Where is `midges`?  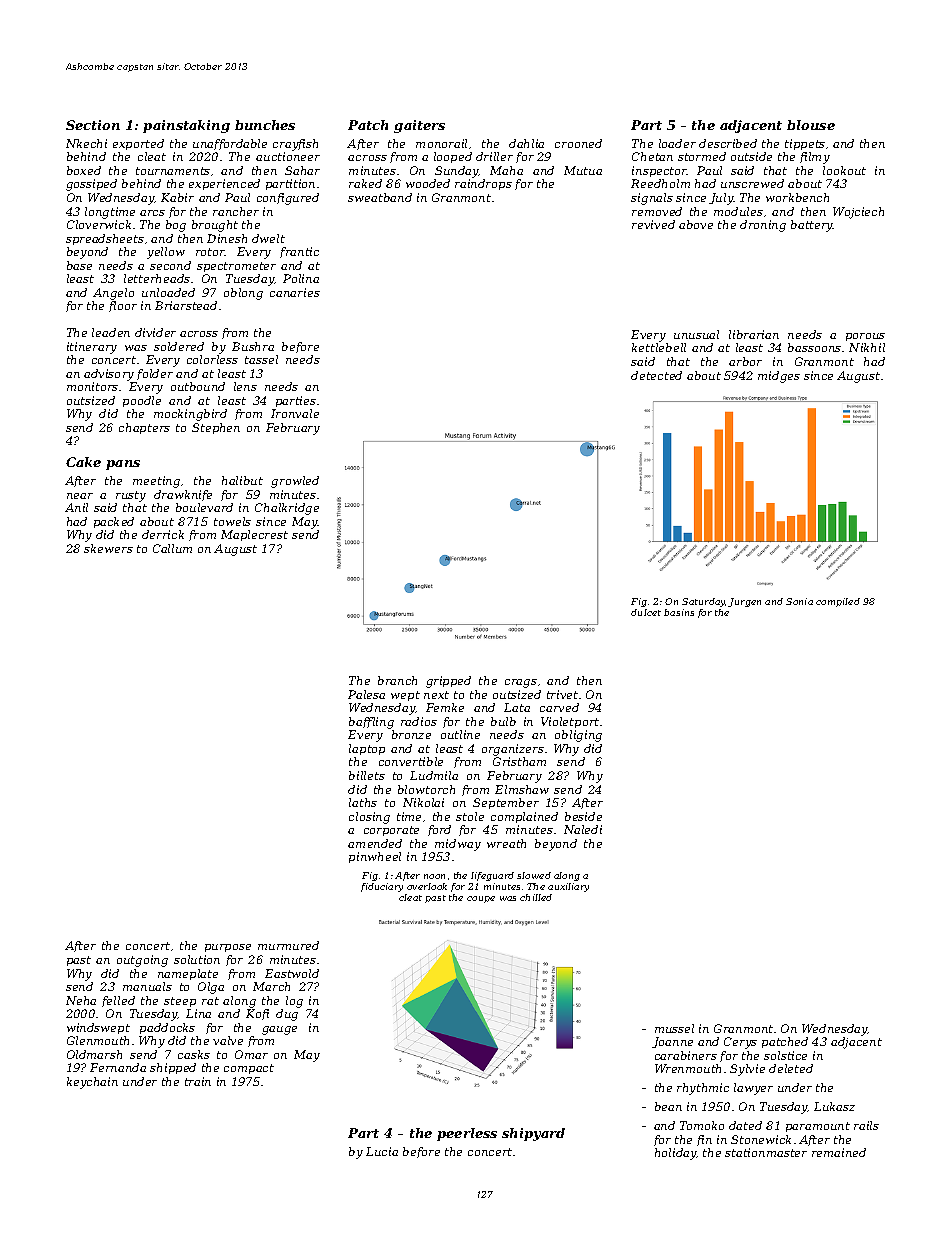
midges is located at coordinates (779, 377).
